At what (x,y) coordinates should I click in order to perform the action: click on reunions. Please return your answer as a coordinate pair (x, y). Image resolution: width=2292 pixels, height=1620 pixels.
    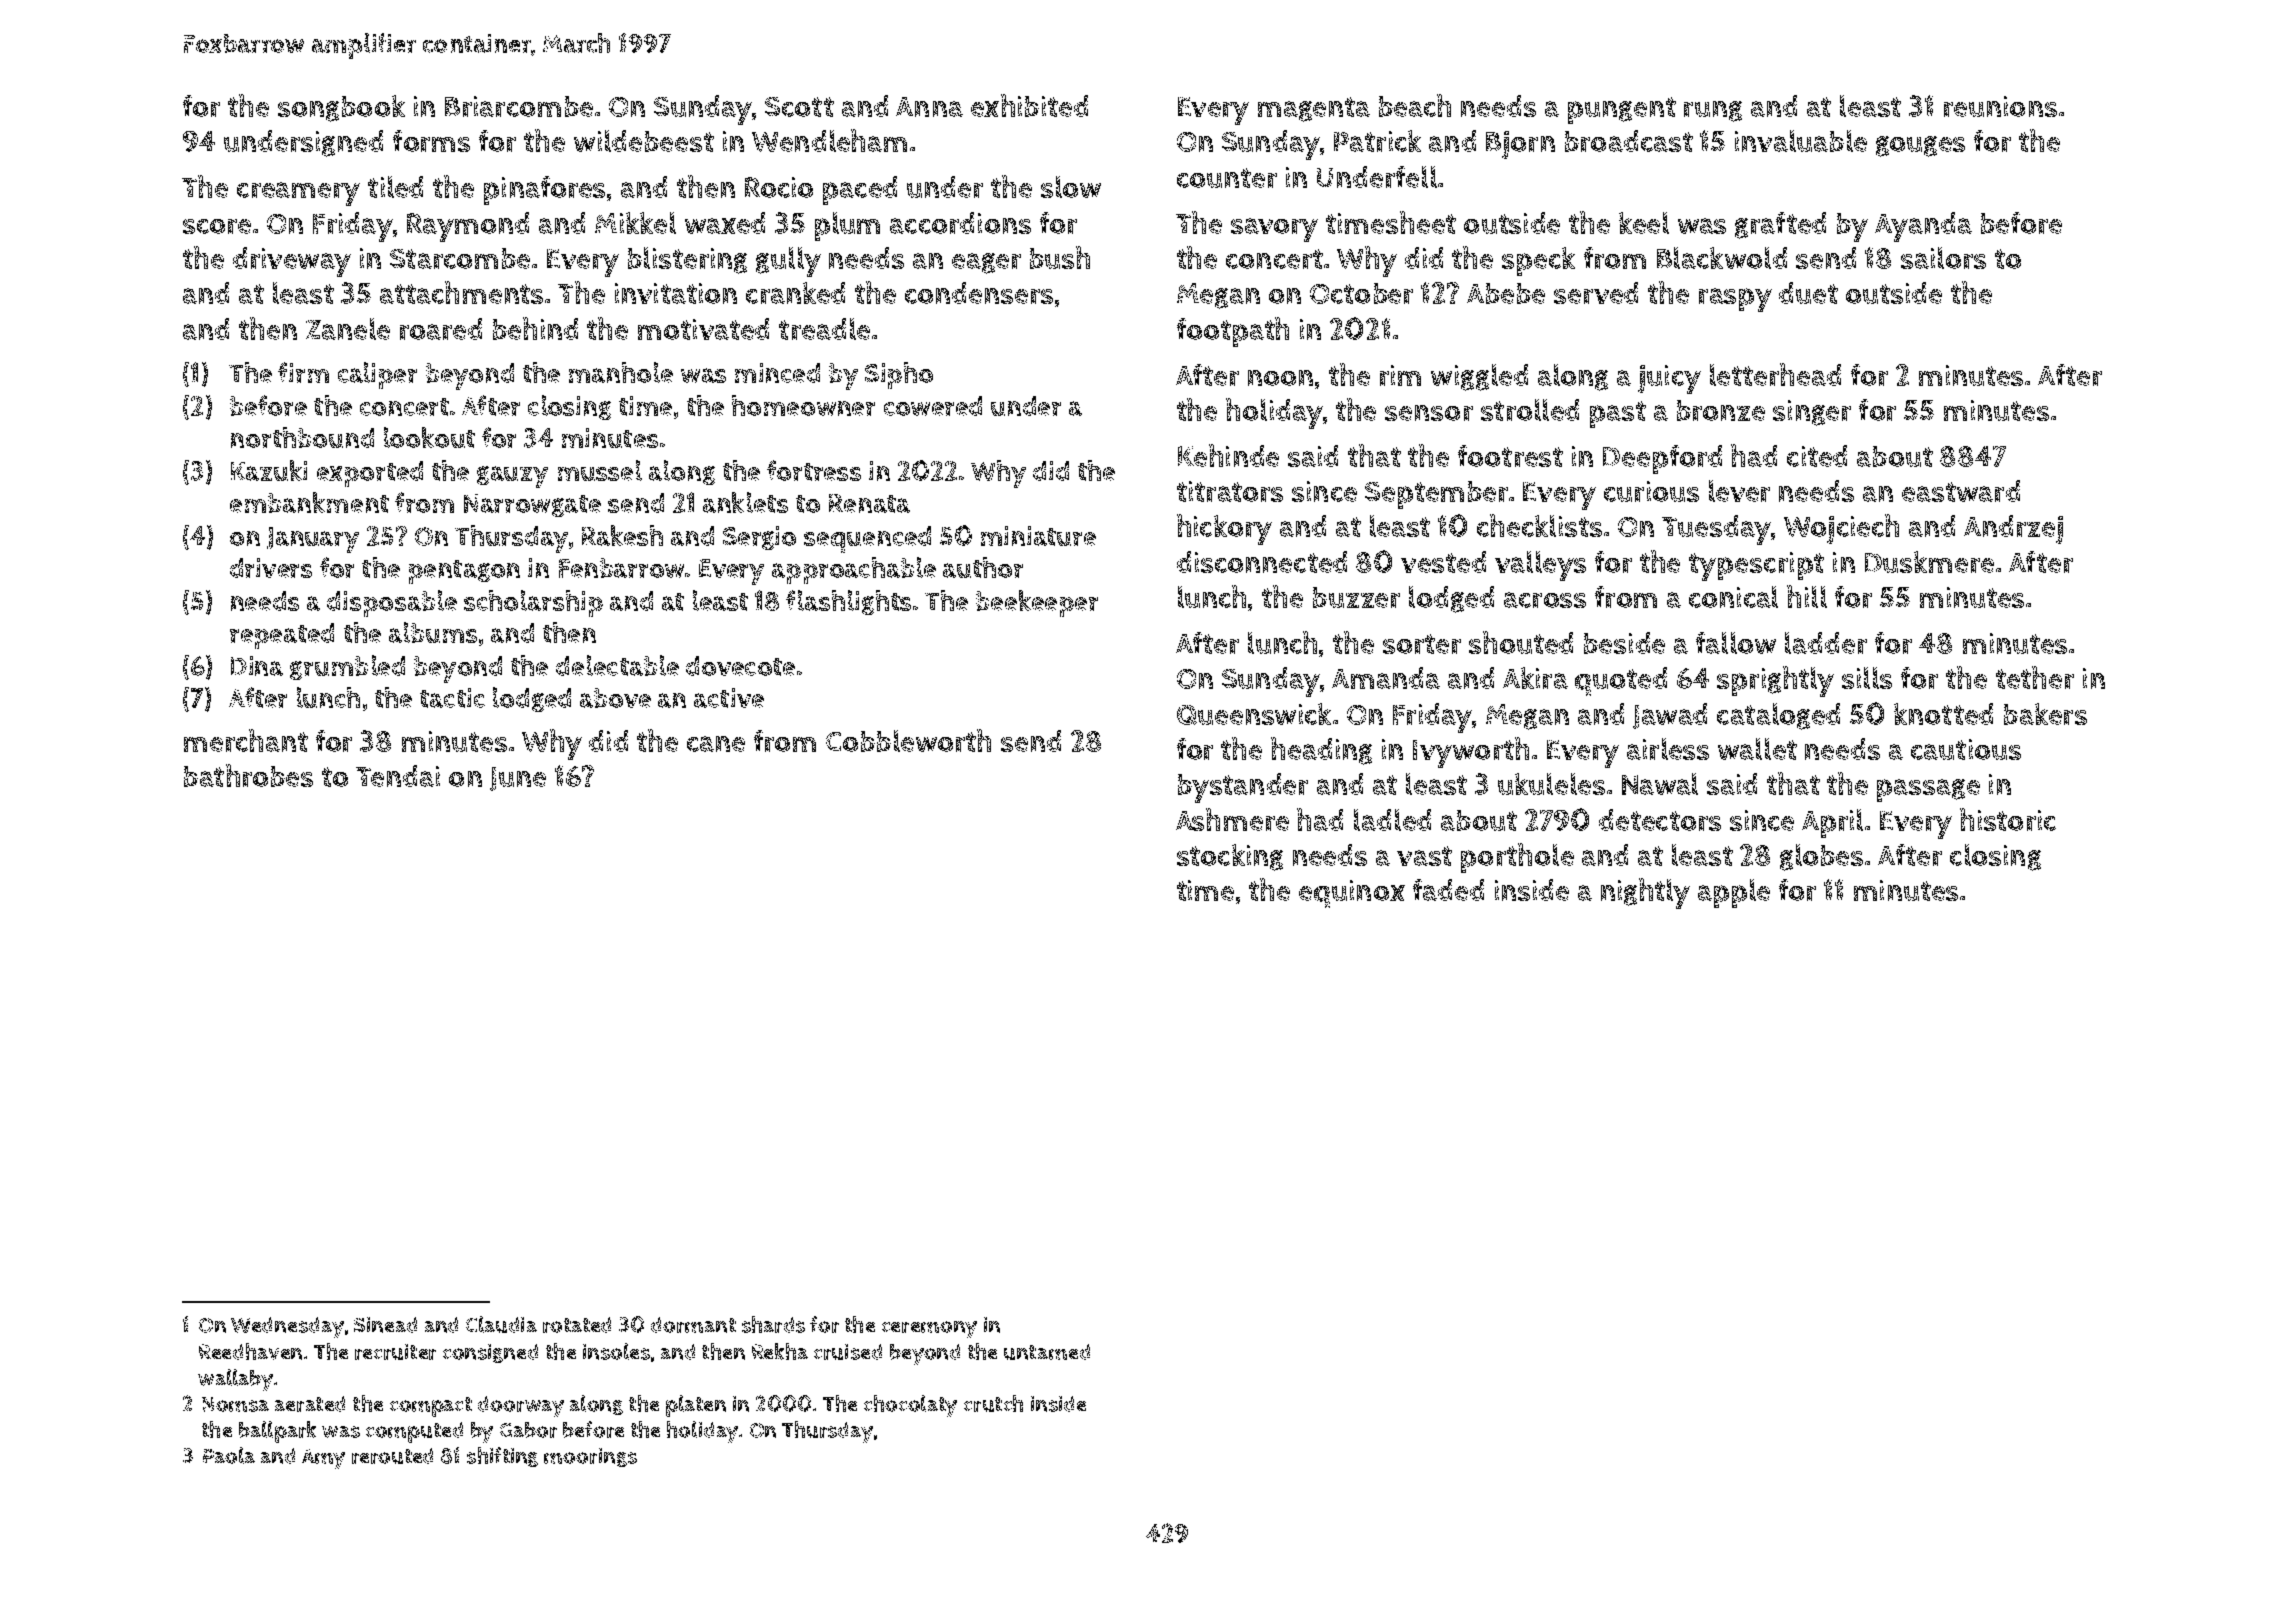
    Looking at the image, I should click on (2000, 106).
